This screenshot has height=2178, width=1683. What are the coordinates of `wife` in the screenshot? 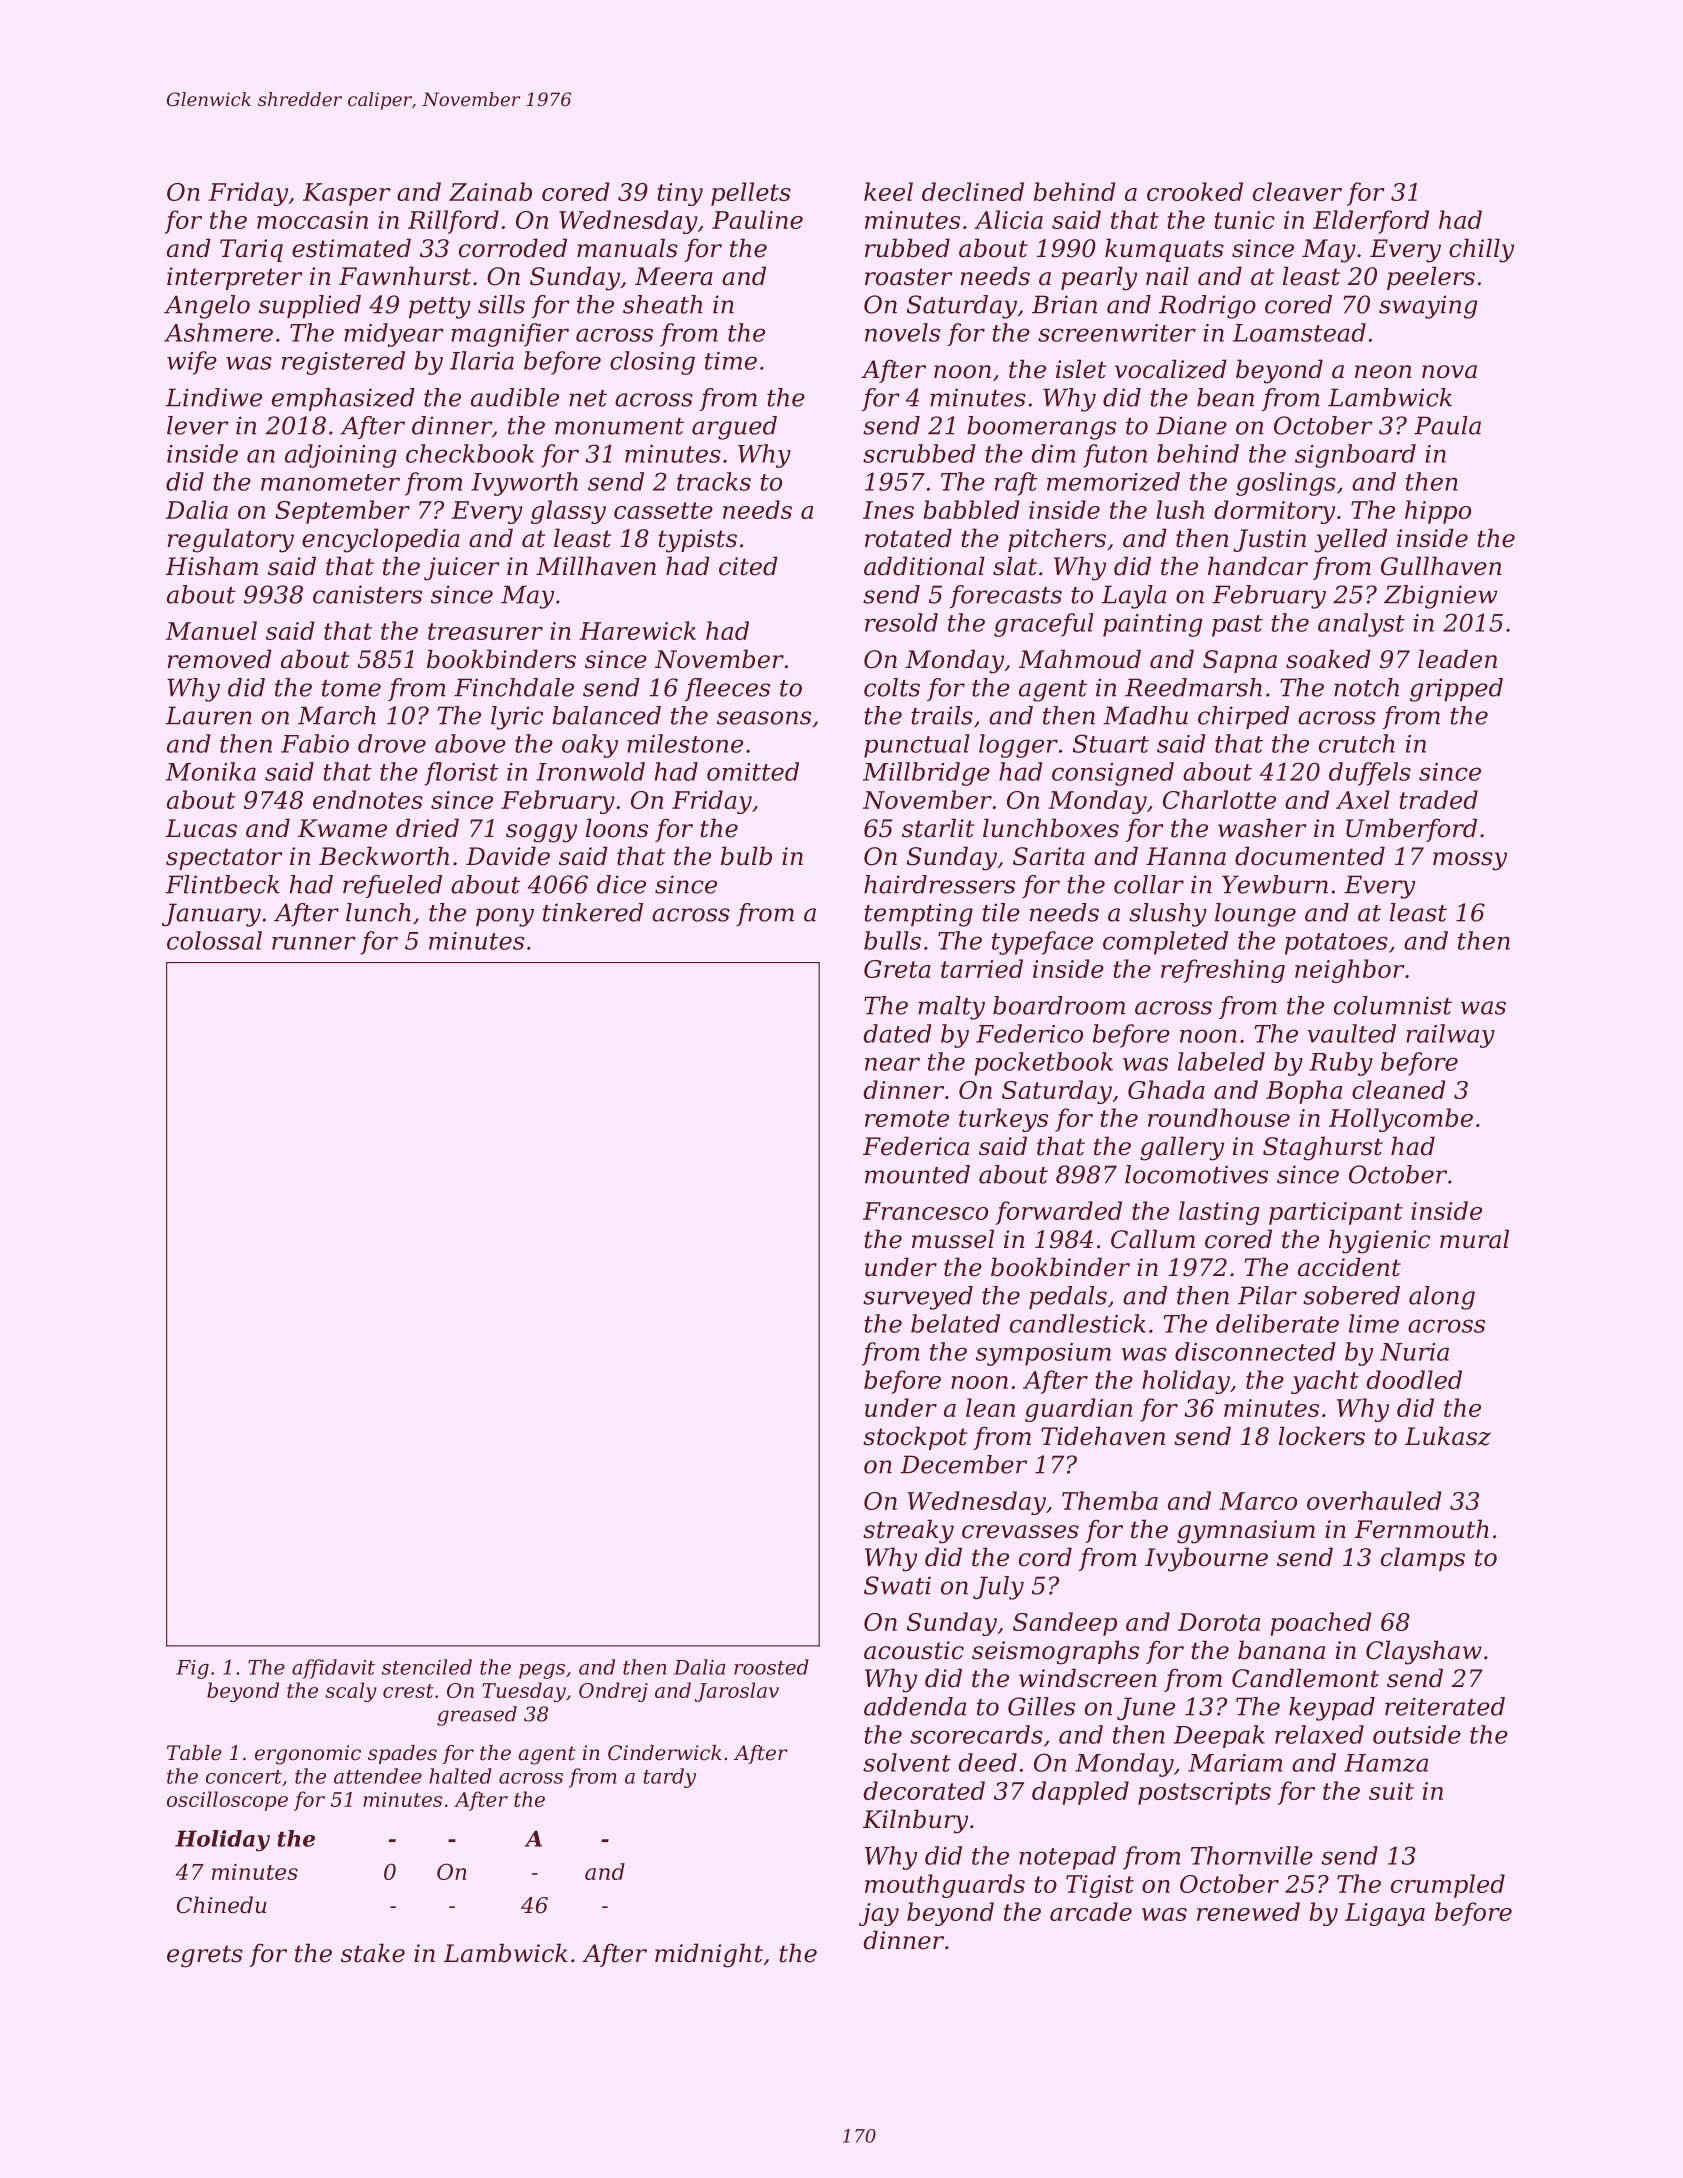 It's located at (192, 363).
